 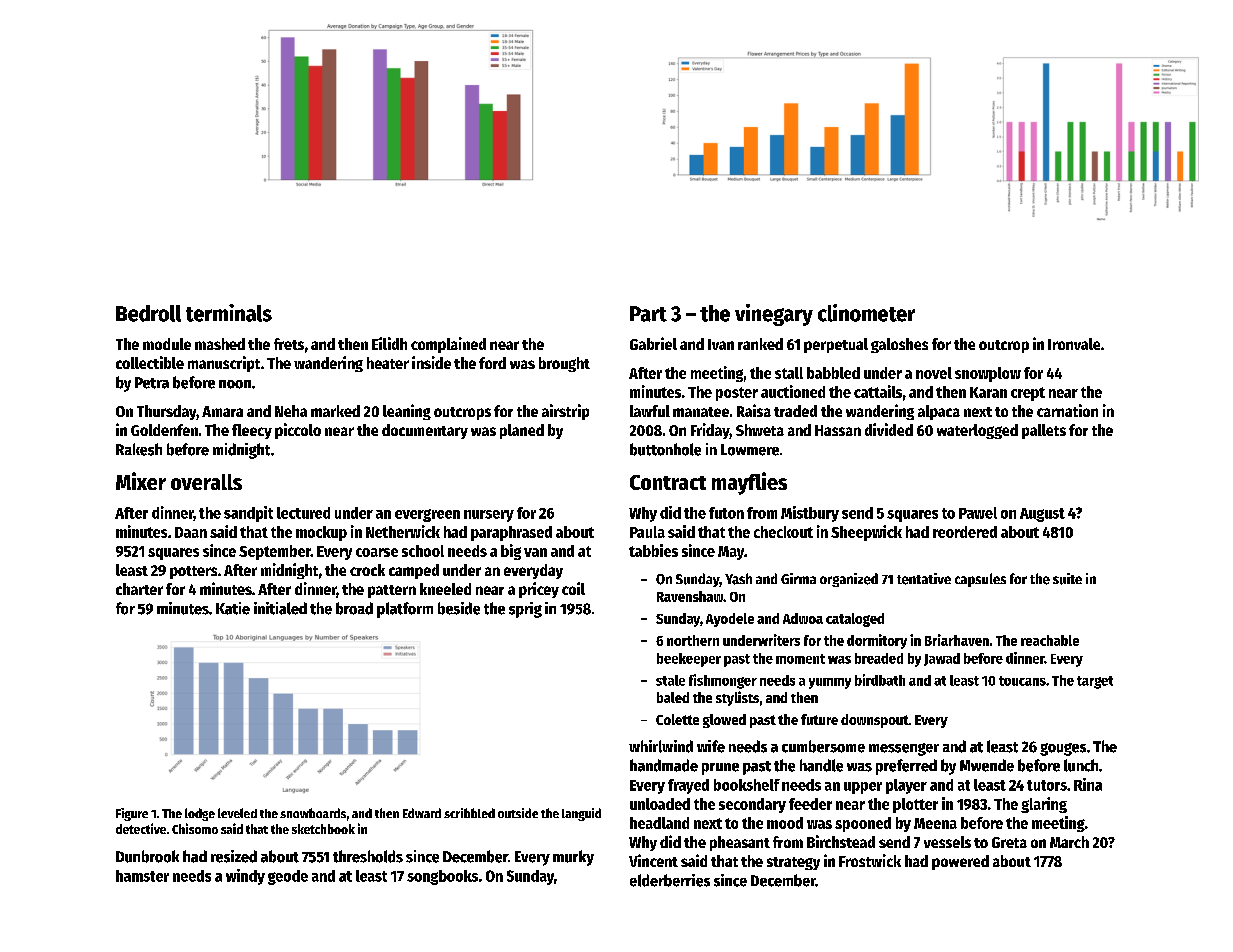 I want to click on windy, so click(x=245, y=877).
